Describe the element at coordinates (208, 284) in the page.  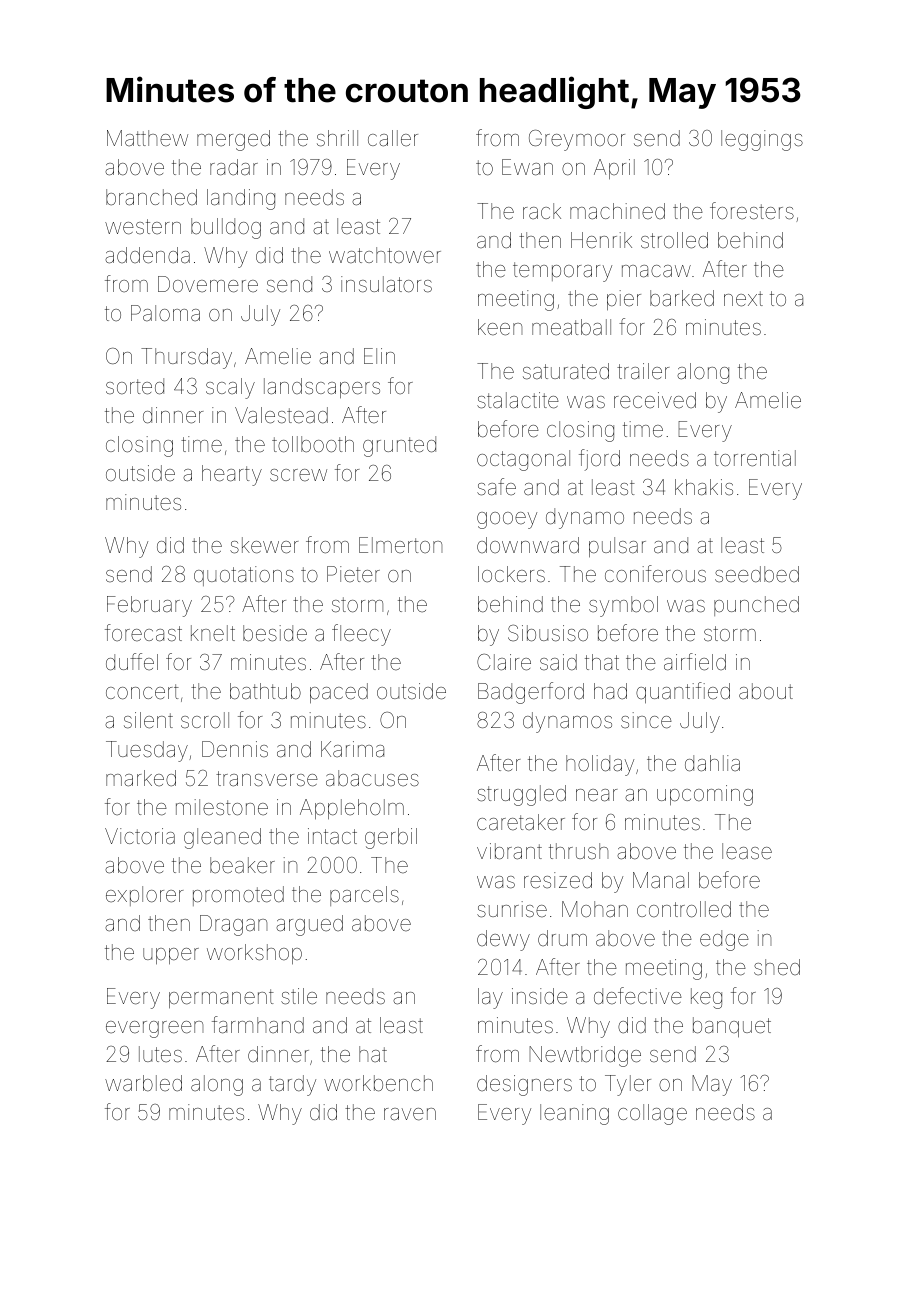
I see `Dovemere` at that location.
